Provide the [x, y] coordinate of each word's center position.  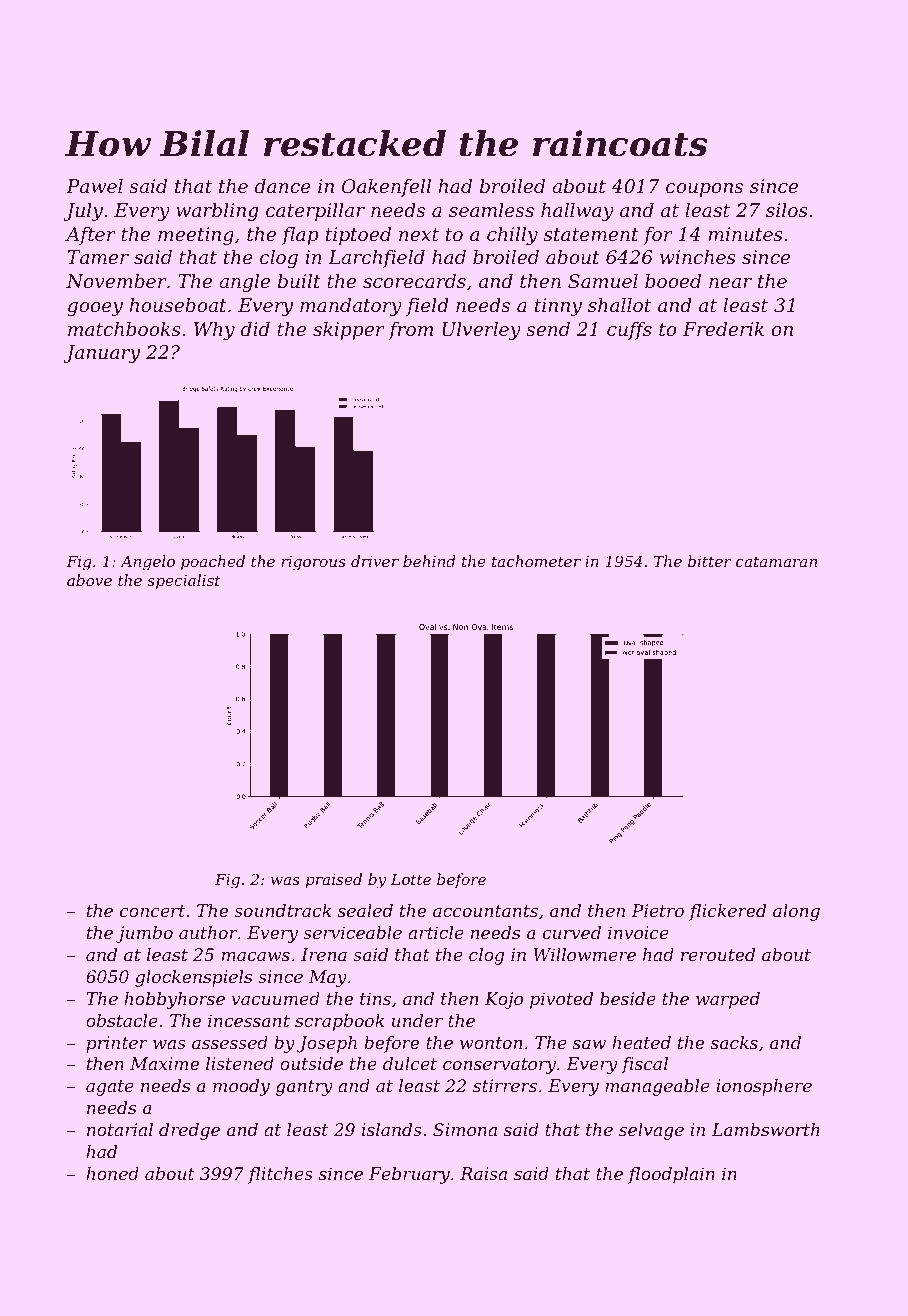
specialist [184, 581]
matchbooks [124, 329]
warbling [217, 212]
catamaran [776, 561]
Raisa [483, 1173]
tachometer [536, 561]
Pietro [657, 910]
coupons [704, 190]
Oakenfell [386, 188]
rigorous [313, 563]
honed [112, 1173]
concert [152, 911]
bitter [709, 561]
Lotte [411, 879]
